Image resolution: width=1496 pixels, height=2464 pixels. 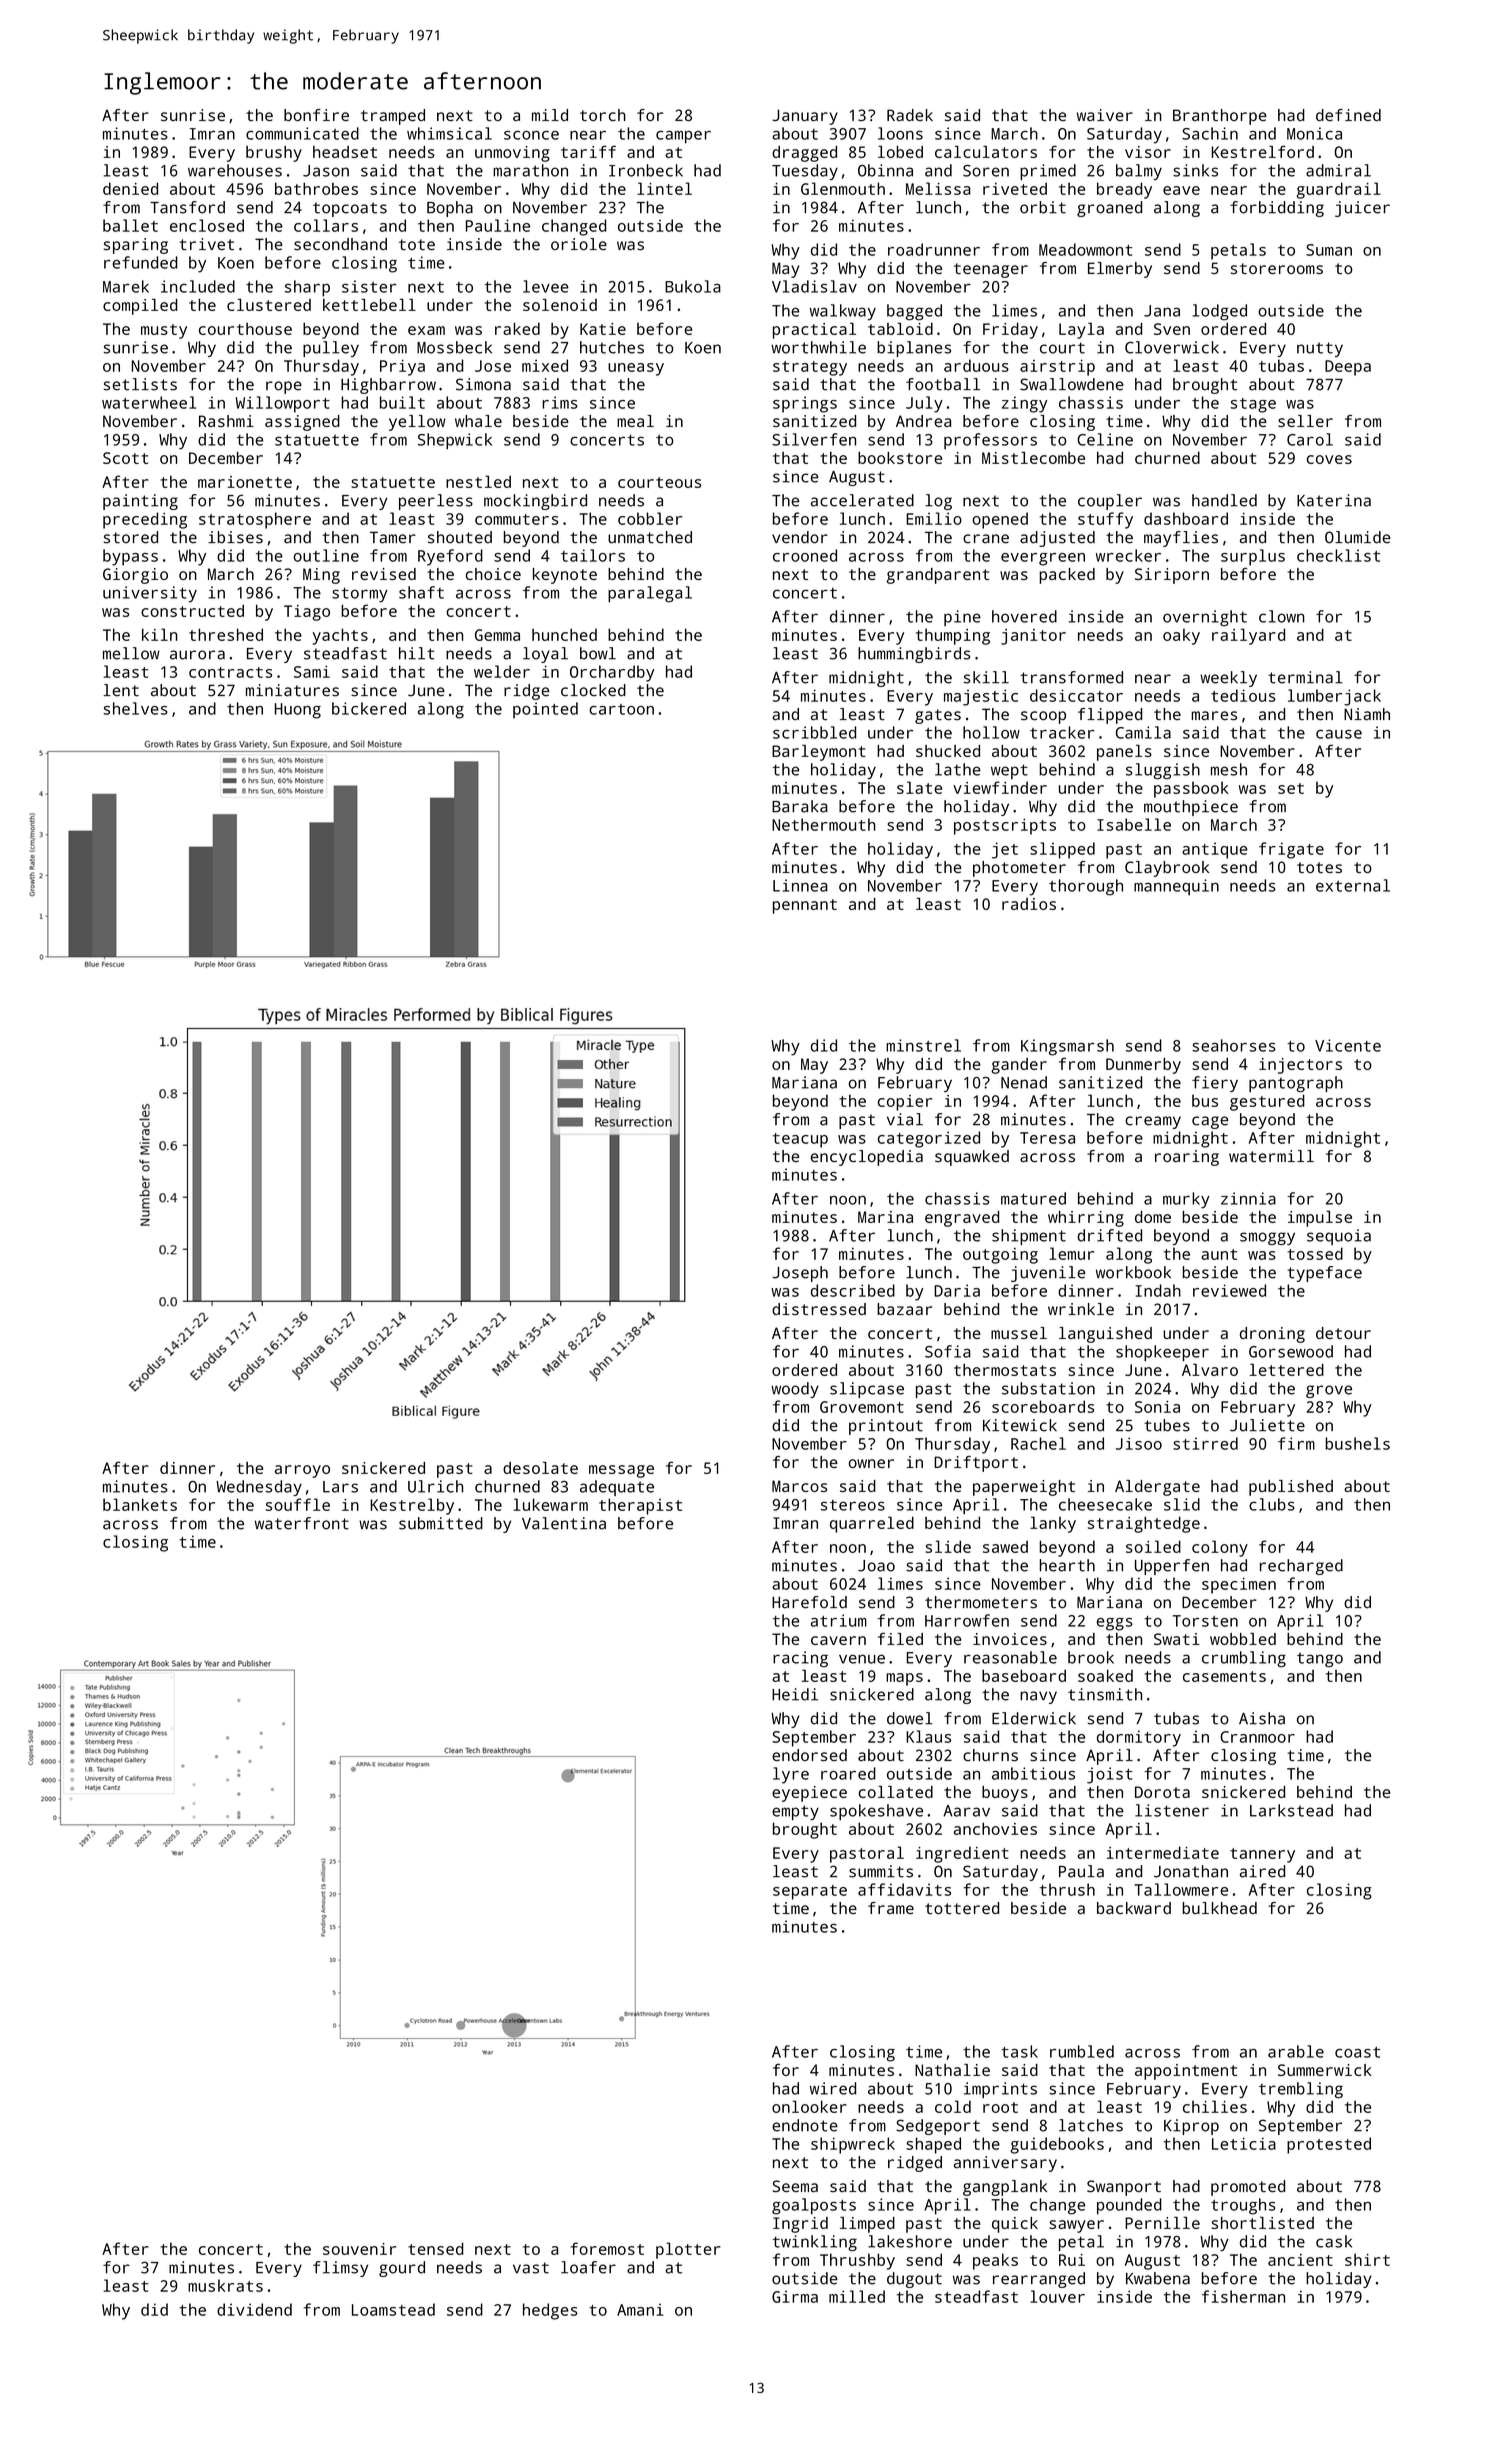 What do you see at coordinates (795, 1390) in the screenshot?
I see `woody` at bounding box center [795, 1390].
